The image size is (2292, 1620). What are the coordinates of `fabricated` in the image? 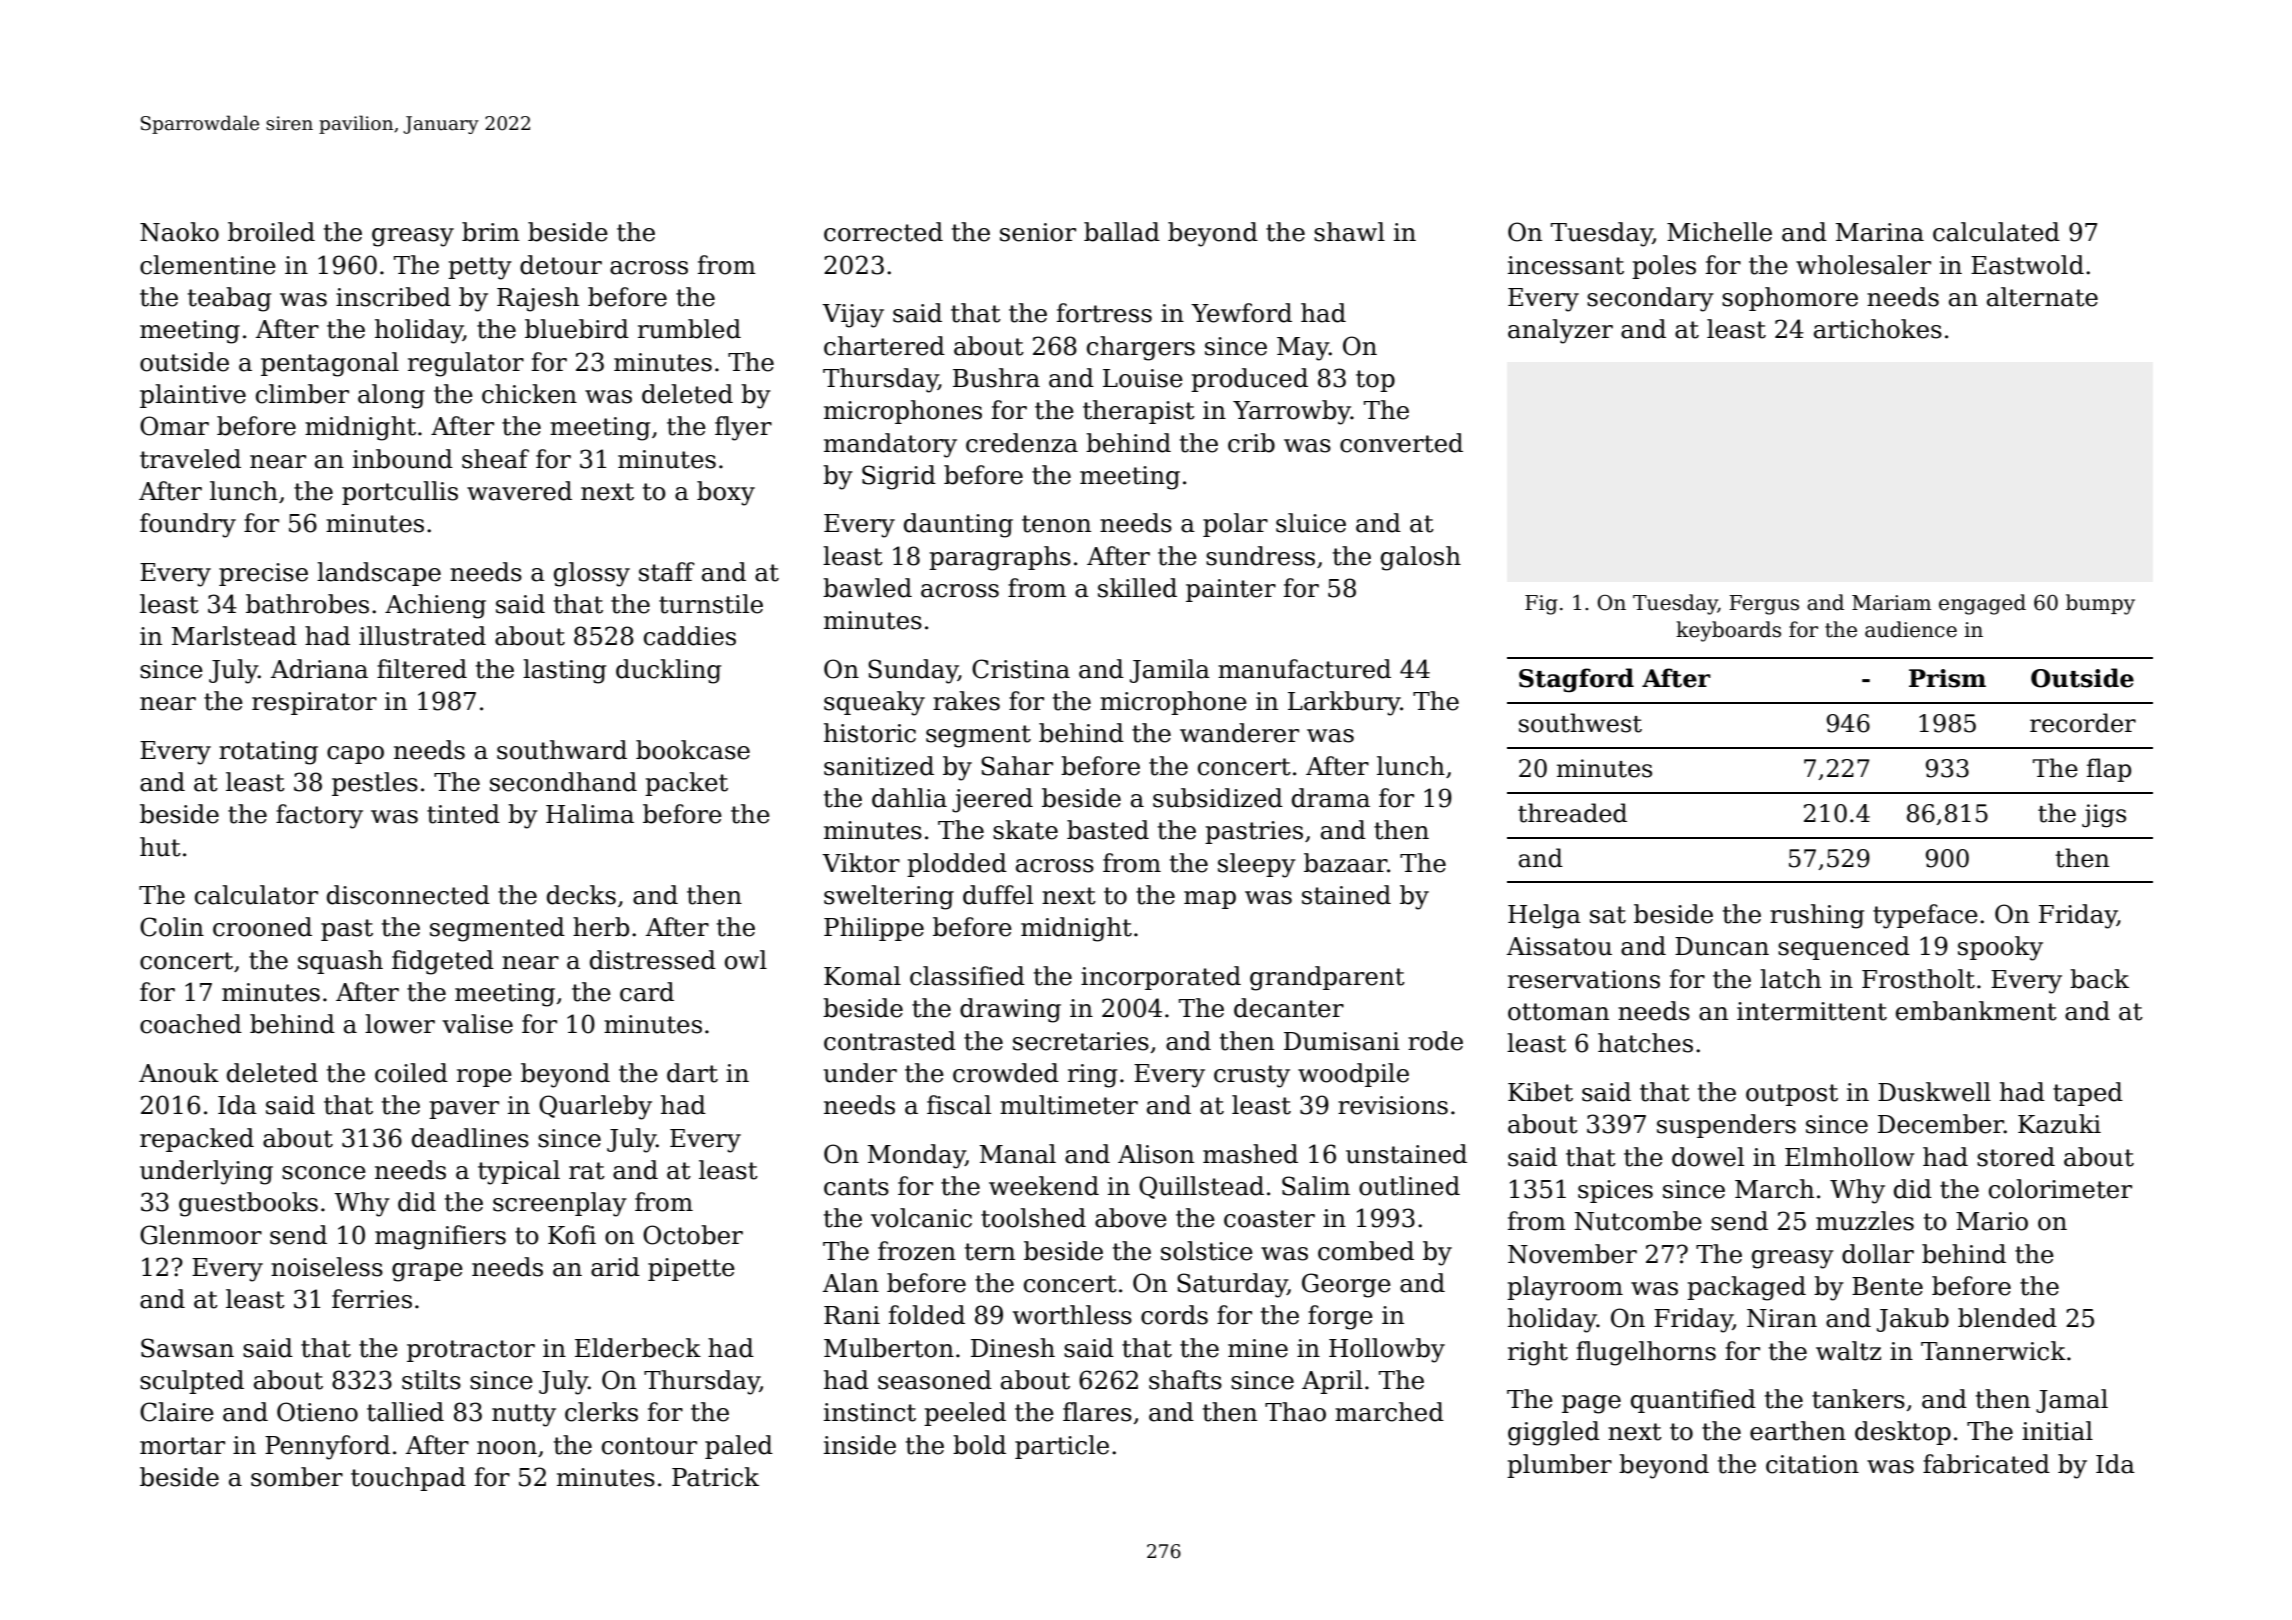 It's located at (1986, 1464).
